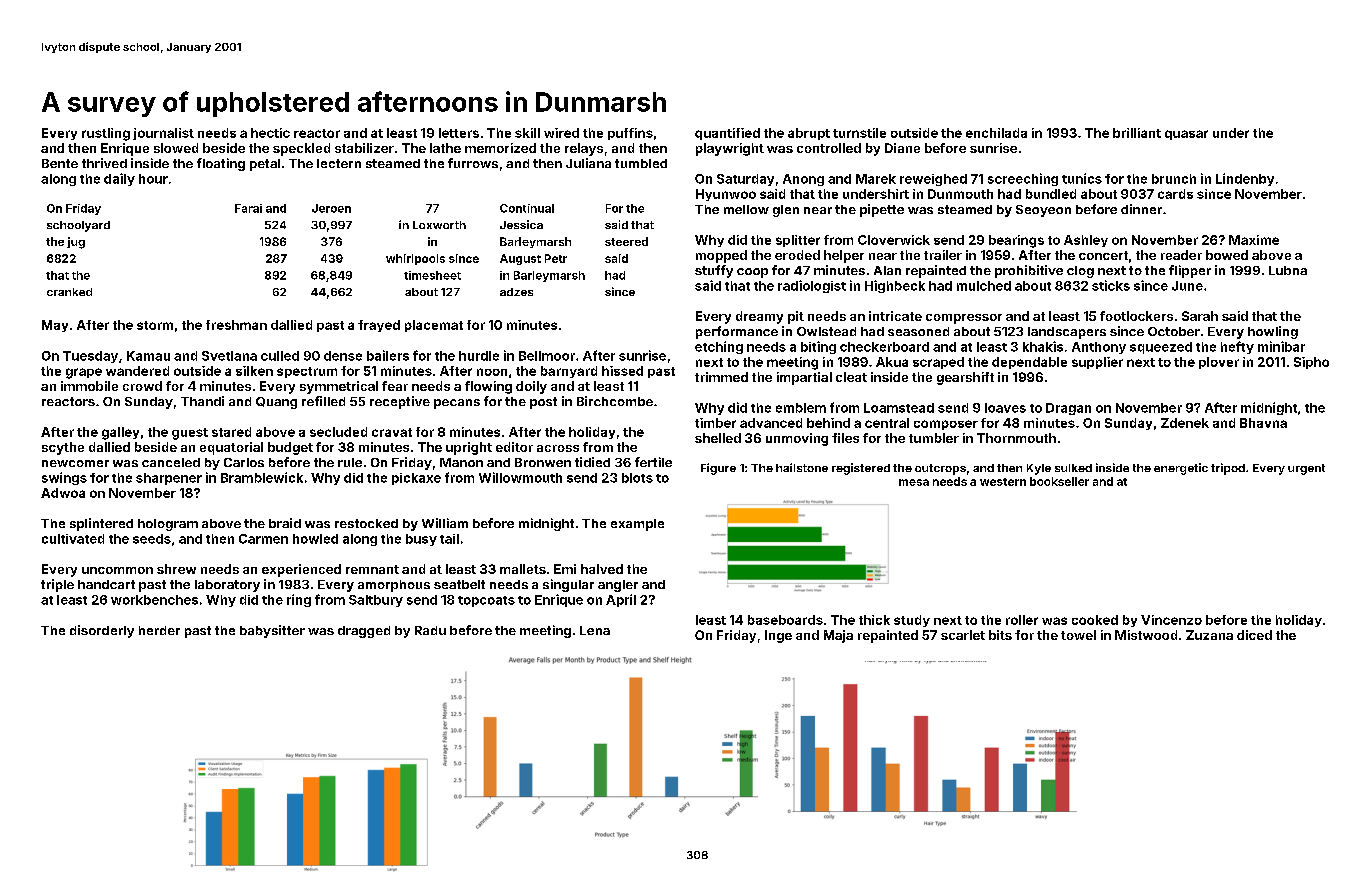 This page has width=1372, height=887. Describe the element at coordinates (845, 438) in the page. I see `files` at that location.
